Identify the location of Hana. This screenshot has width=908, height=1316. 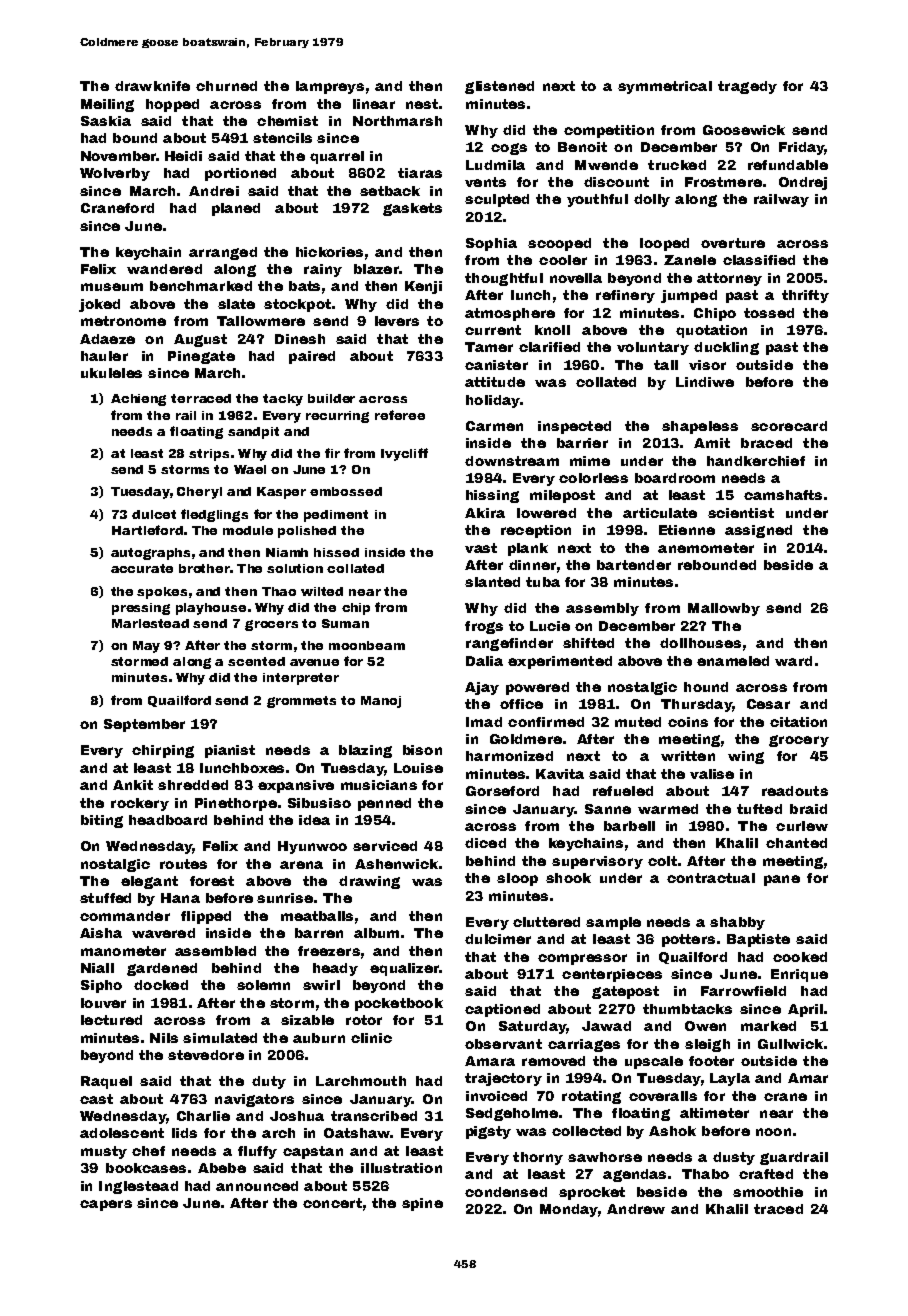
(180, 898).
